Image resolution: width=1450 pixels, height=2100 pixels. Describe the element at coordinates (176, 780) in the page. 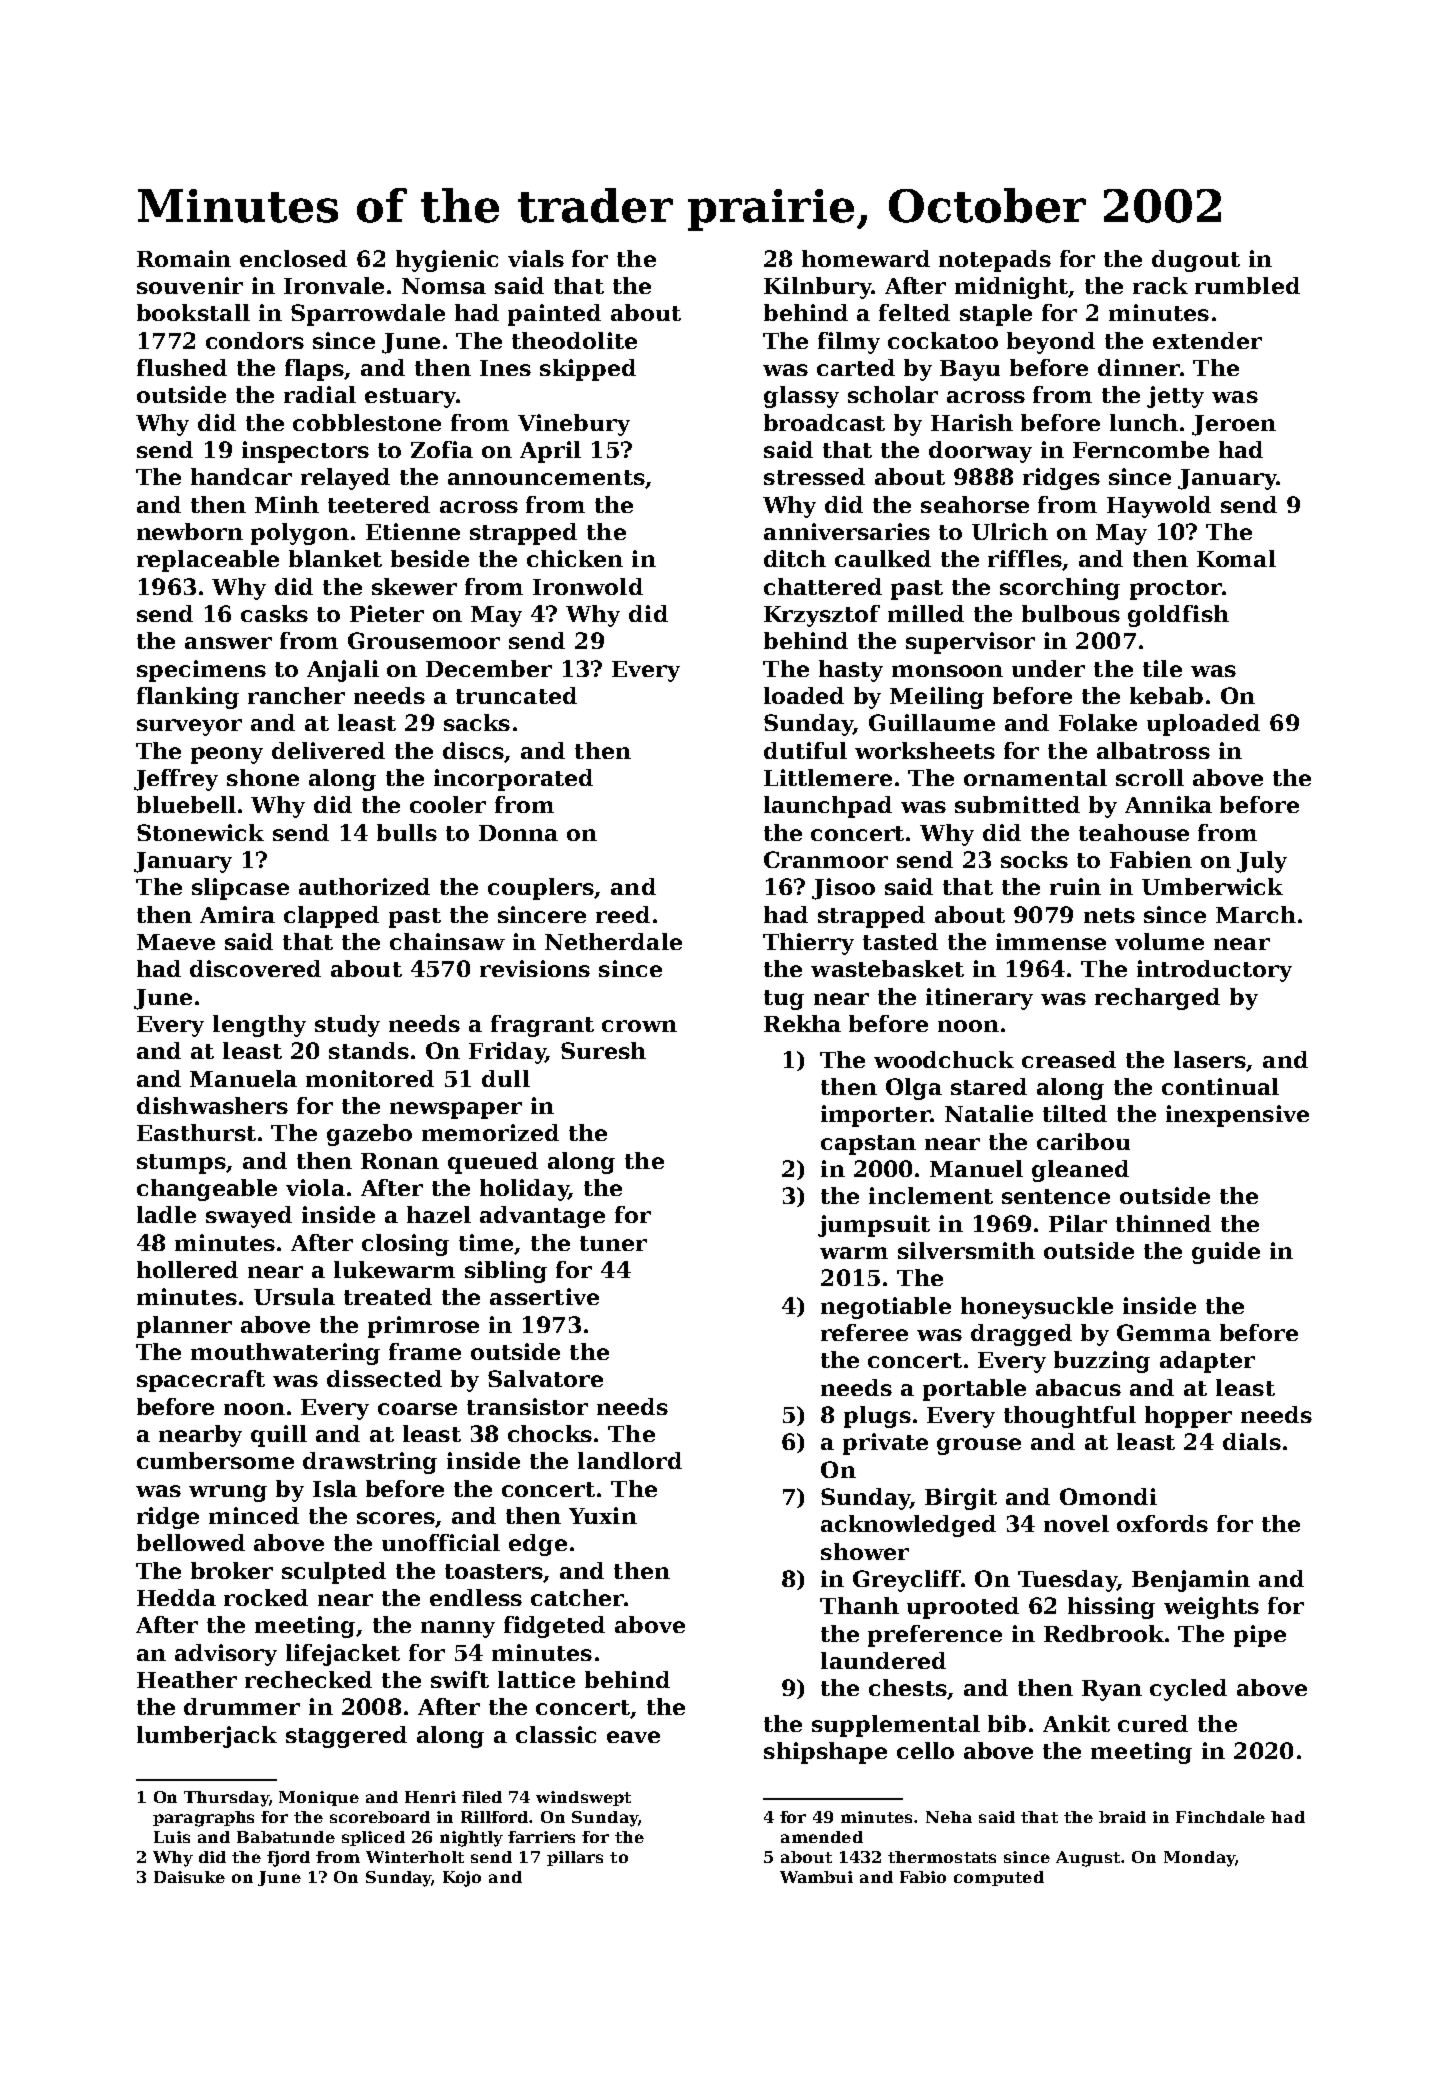

I see `Jeffrey` at that location.
